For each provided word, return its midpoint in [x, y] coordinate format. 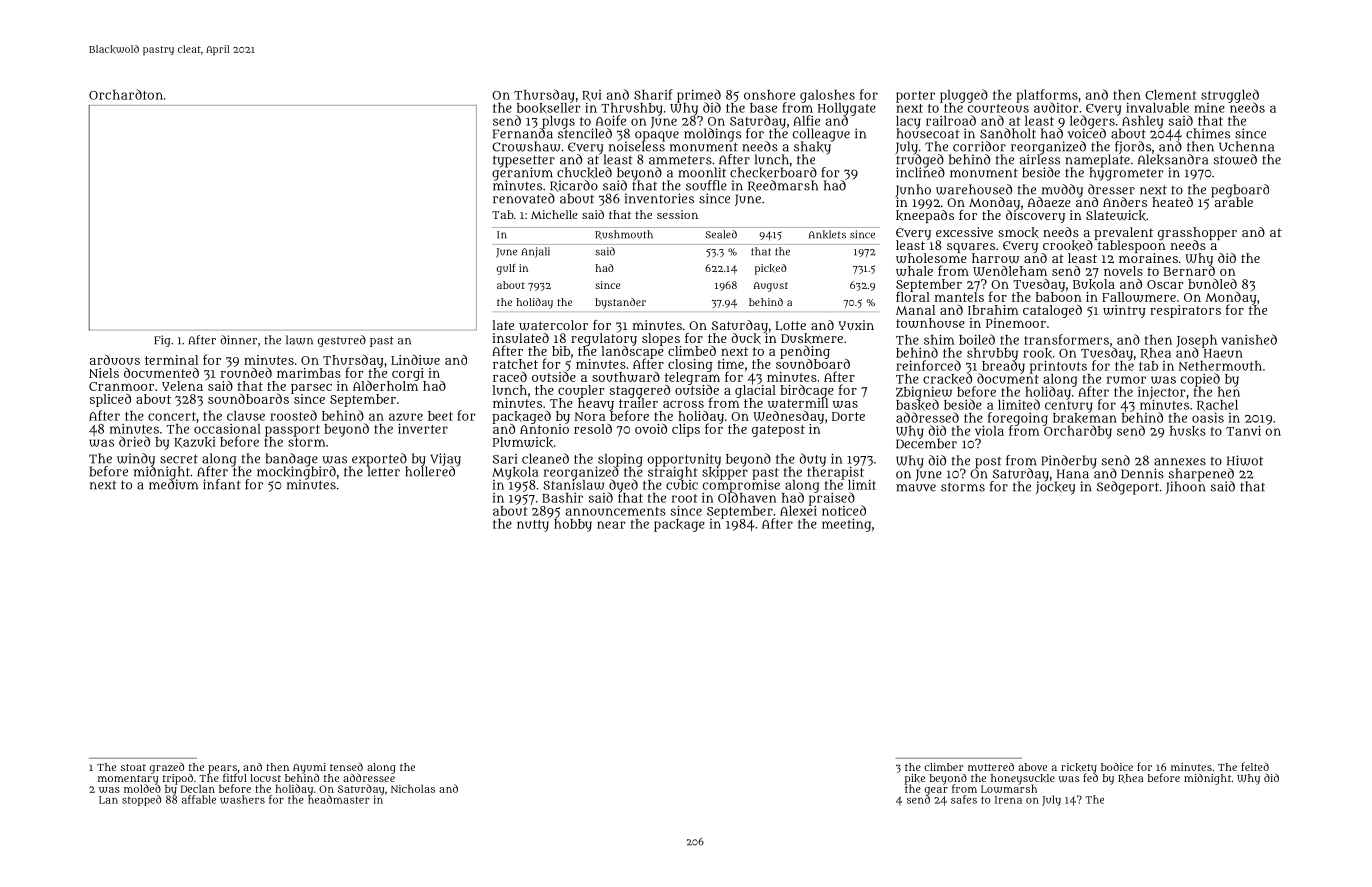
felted [1255, 766]
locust [265, 778]
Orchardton [126, 94]
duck [746, 338]
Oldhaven [747, 497]
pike [915, 779]
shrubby [992, 354]
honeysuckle [1023, 779]
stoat [133, 767]
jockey [1056, 488]
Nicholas [413, 788]
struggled [1230, 96]
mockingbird [296, 472]
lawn [299, 340]
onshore [769, 95]
